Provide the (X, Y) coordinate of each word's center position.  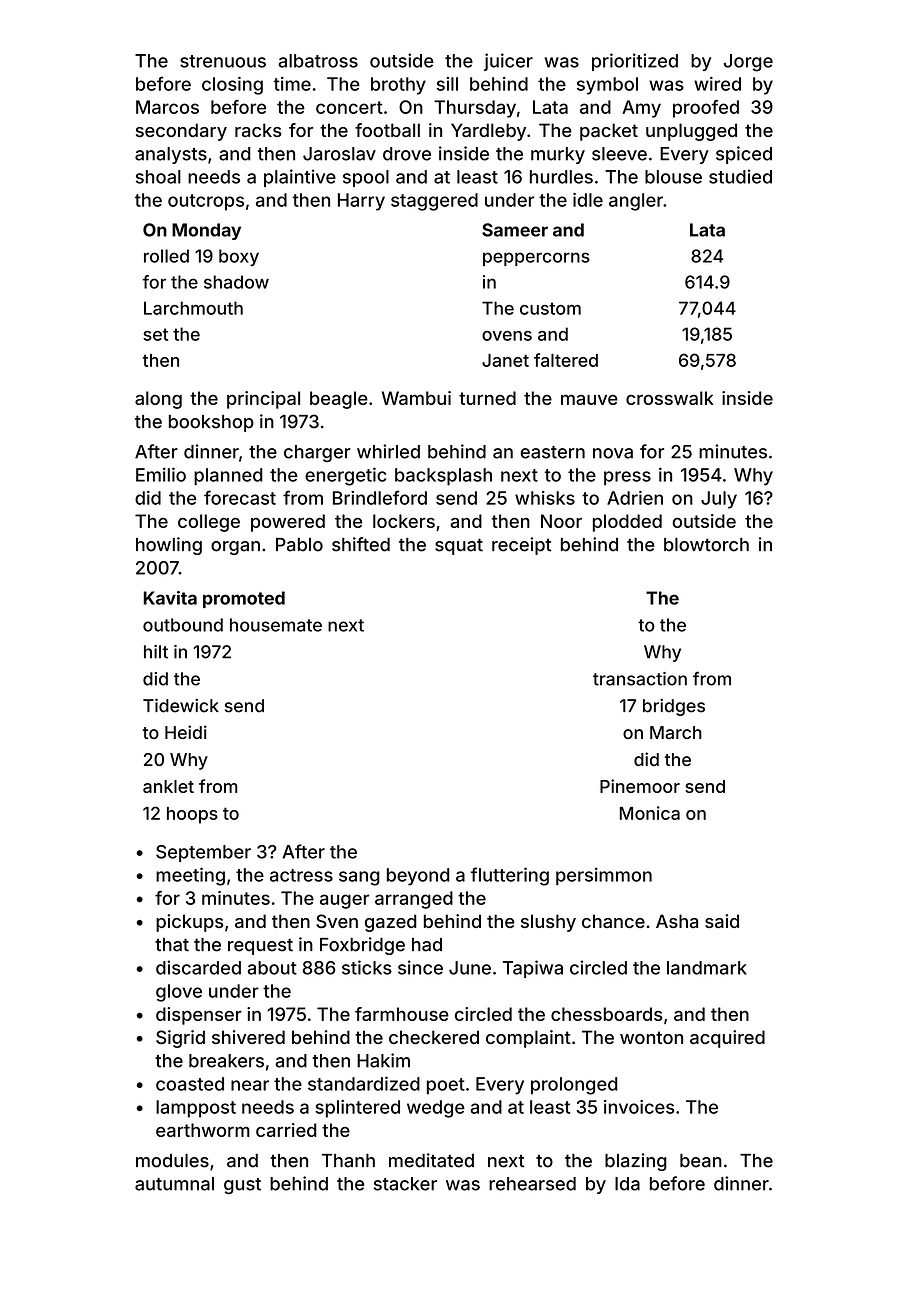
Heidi (186, 732)
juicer (508, 62)
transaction (640, 679)
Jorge (748, 63)
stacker (405, 1184)
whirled (388, 451)
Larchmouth (193, 308)
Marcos (167, 107)
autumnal (174, 1184)
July (719, 500)
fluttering (510, 876)
